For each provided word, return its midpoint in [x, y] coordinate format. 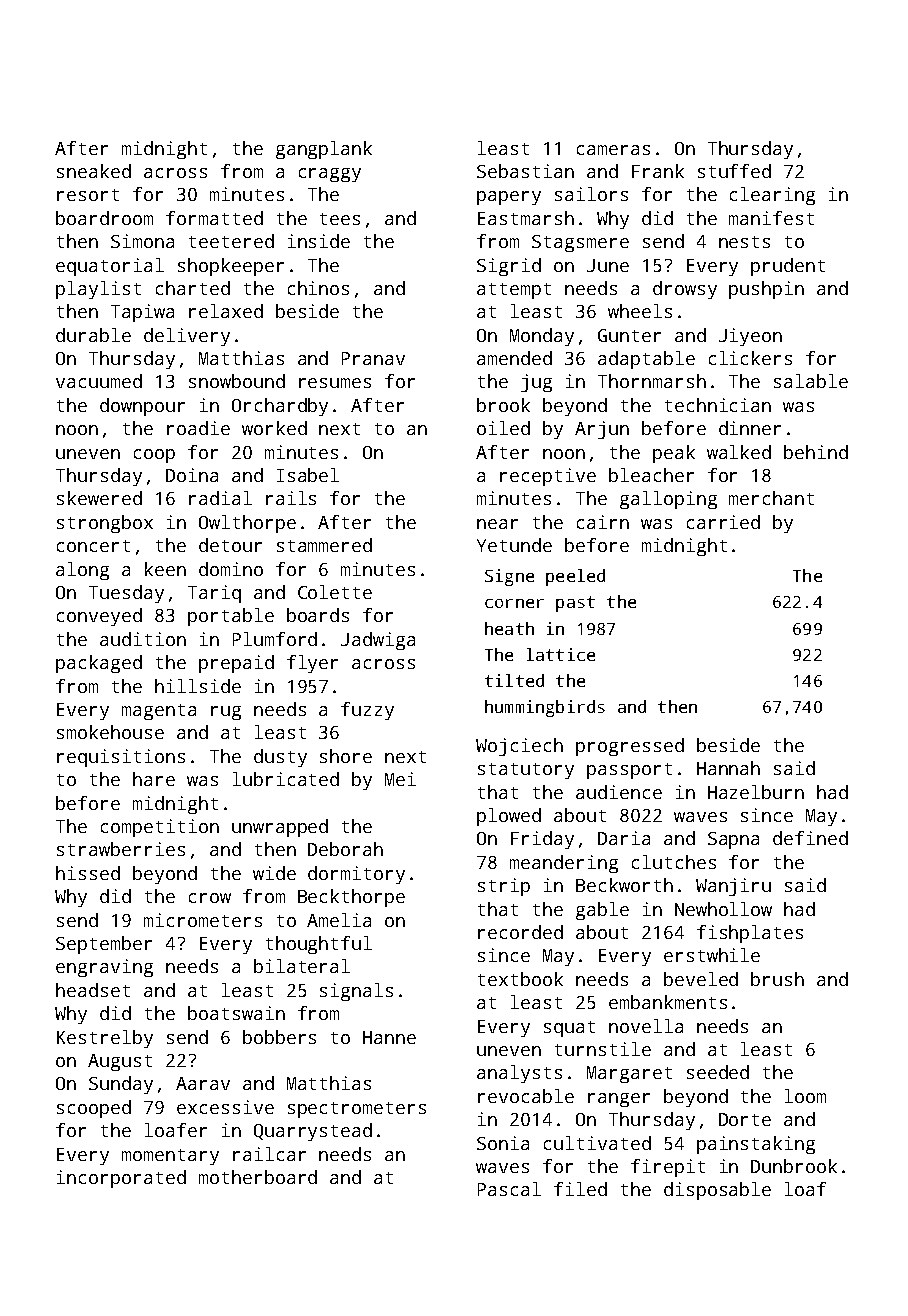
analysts [519, 1074]
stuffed [734, 171]
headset [93, 990]
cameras [613, 150]
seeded [718, 1072]
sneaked [94, 171]
